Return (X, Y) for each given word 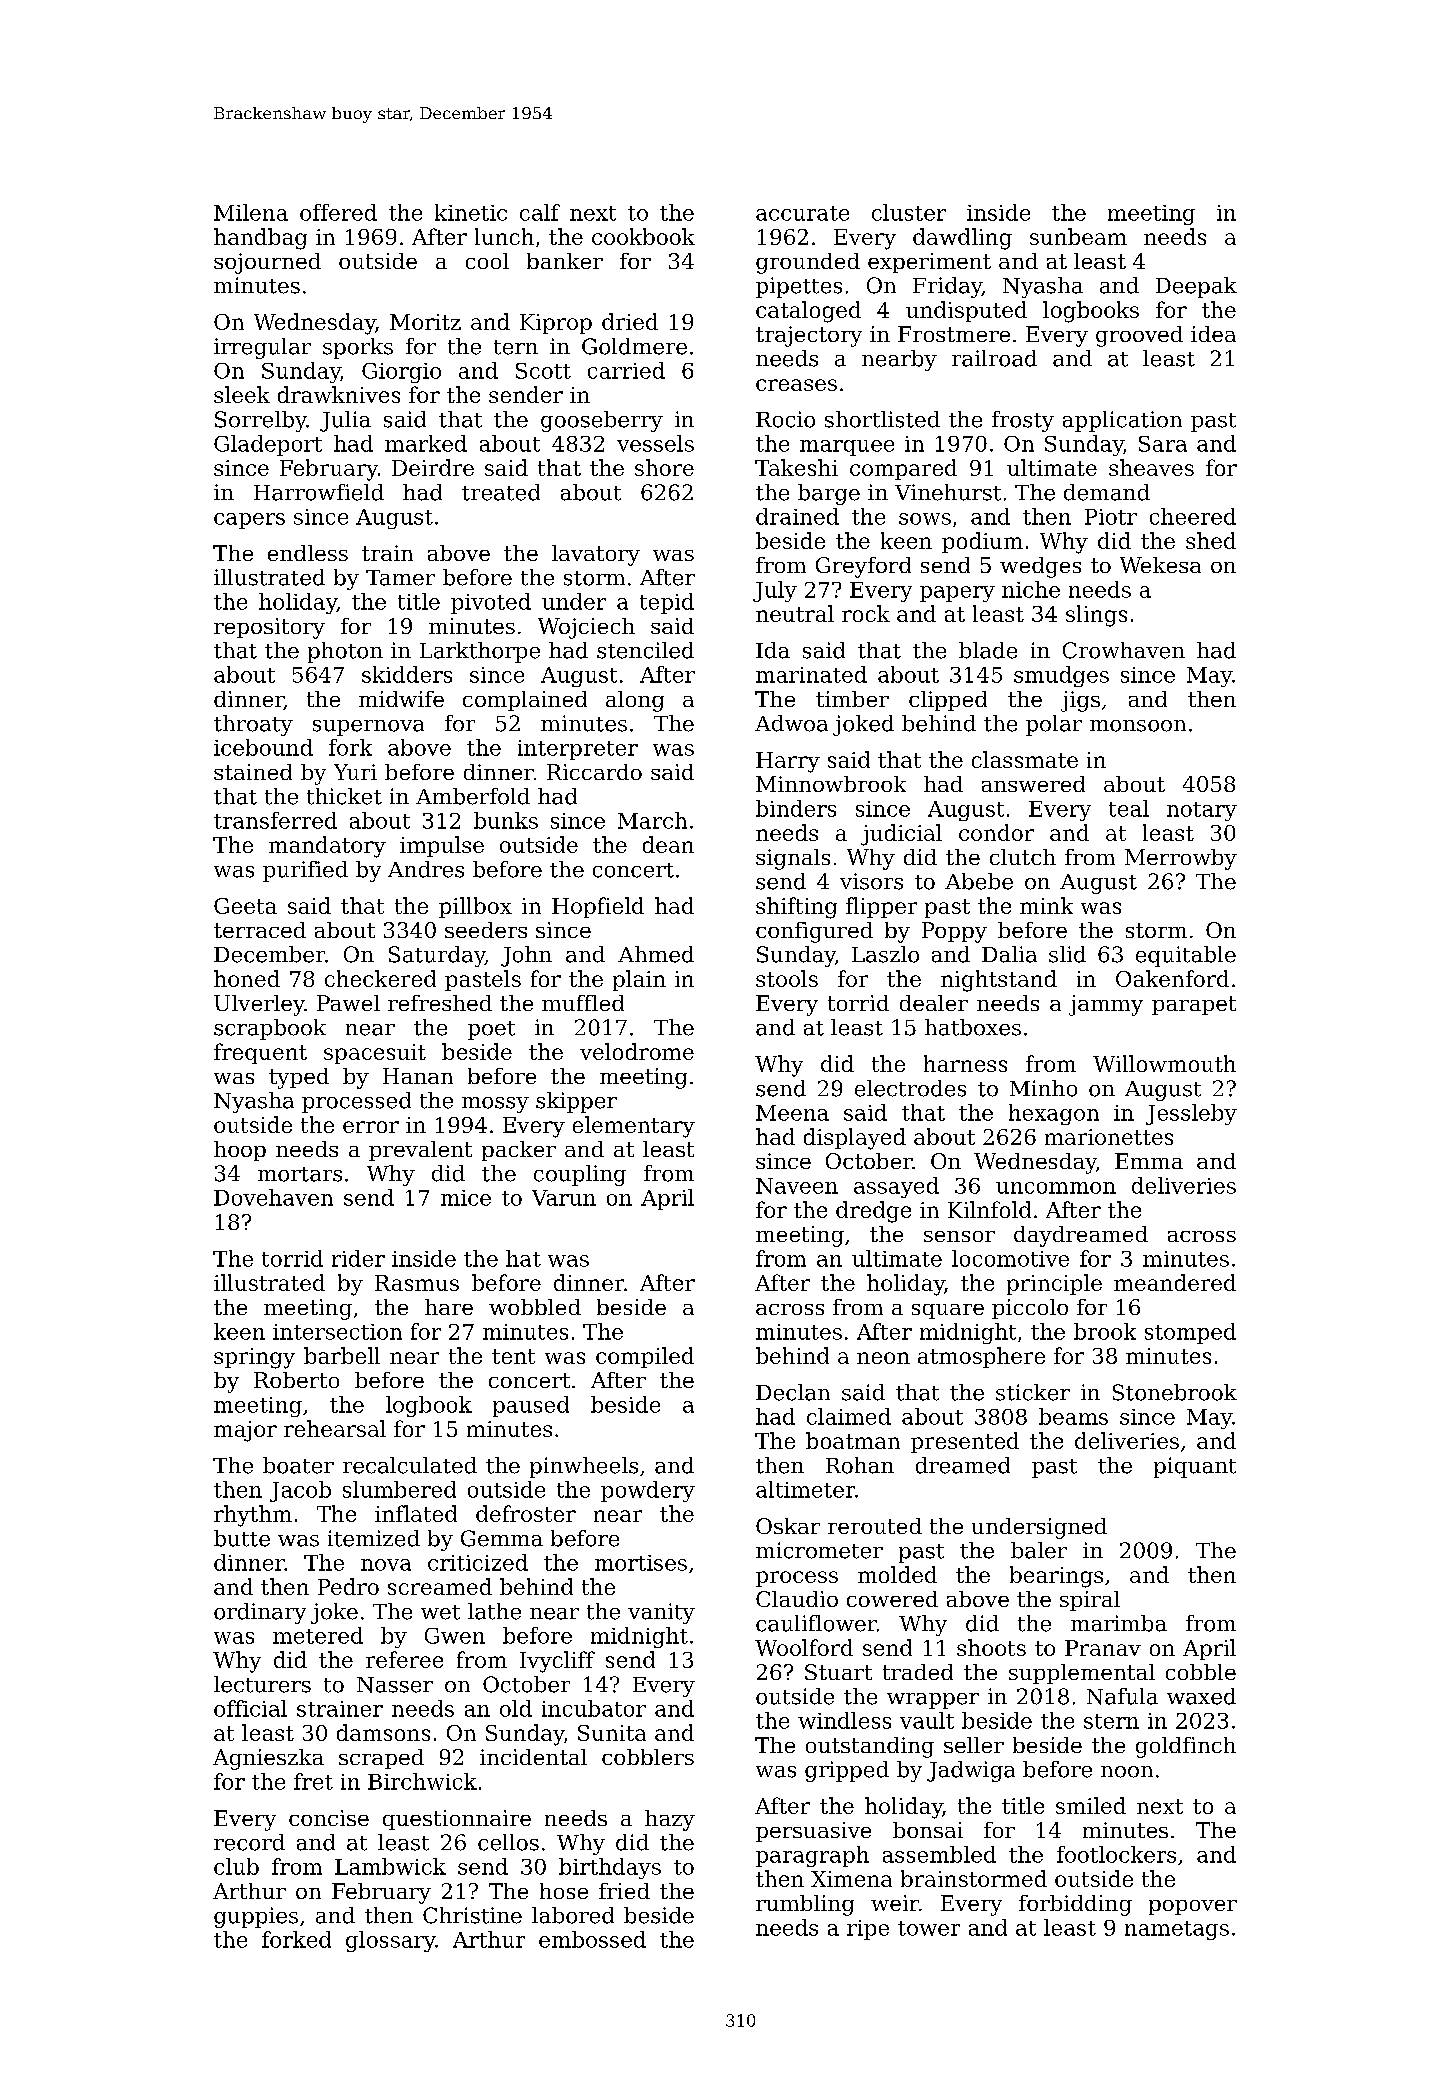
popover (1193, 1907)
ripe (868, 1930)
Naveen (797, 1186)
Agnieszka (268, 1759)
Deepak (1196, 287)
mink (1046, 905)
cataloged (808, 312)
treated (501, 492)
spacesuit (375, 1054)
